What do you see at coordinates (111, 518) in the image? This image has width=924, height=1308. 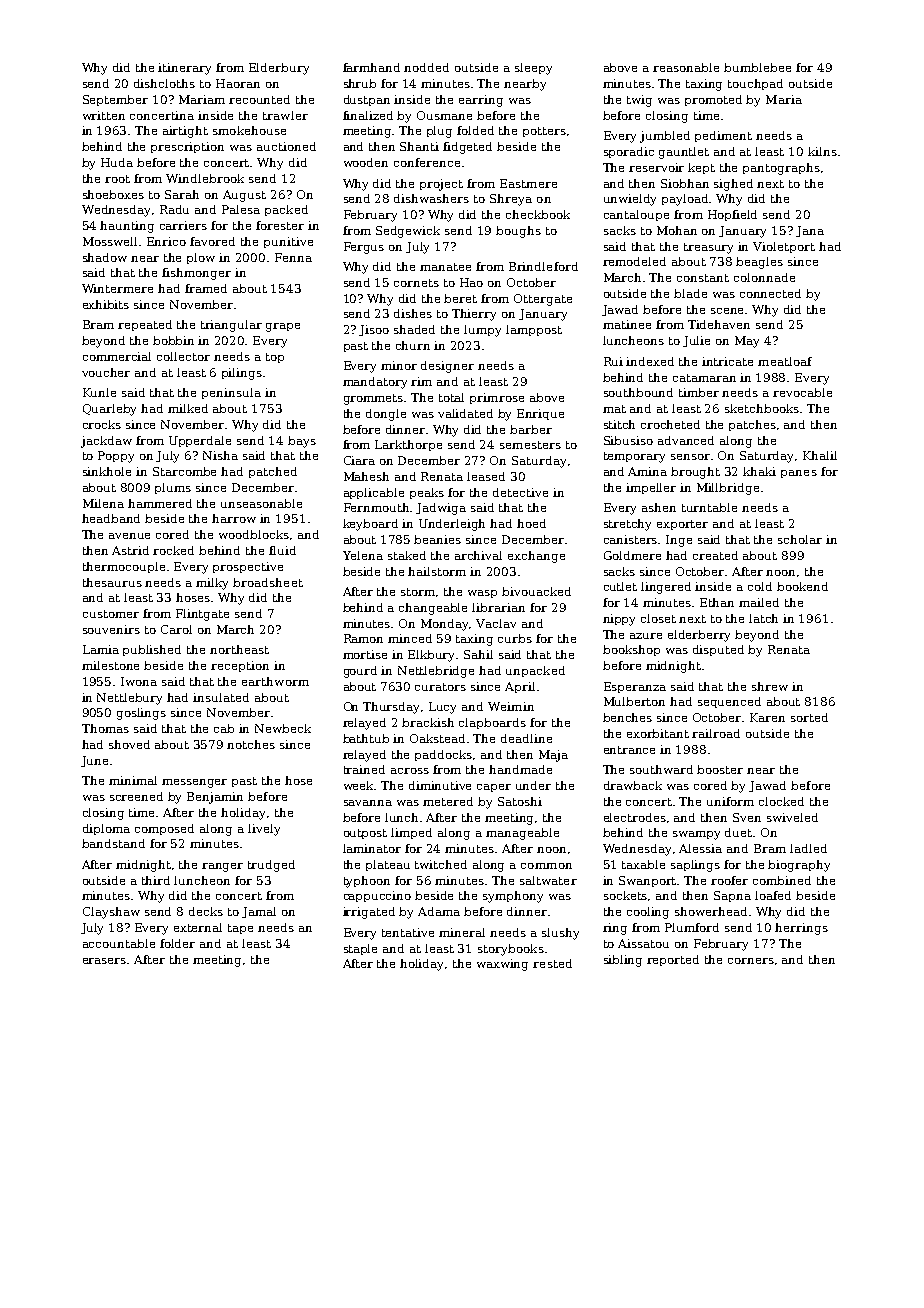 I see `headband` at bounding box center [111, 518].
